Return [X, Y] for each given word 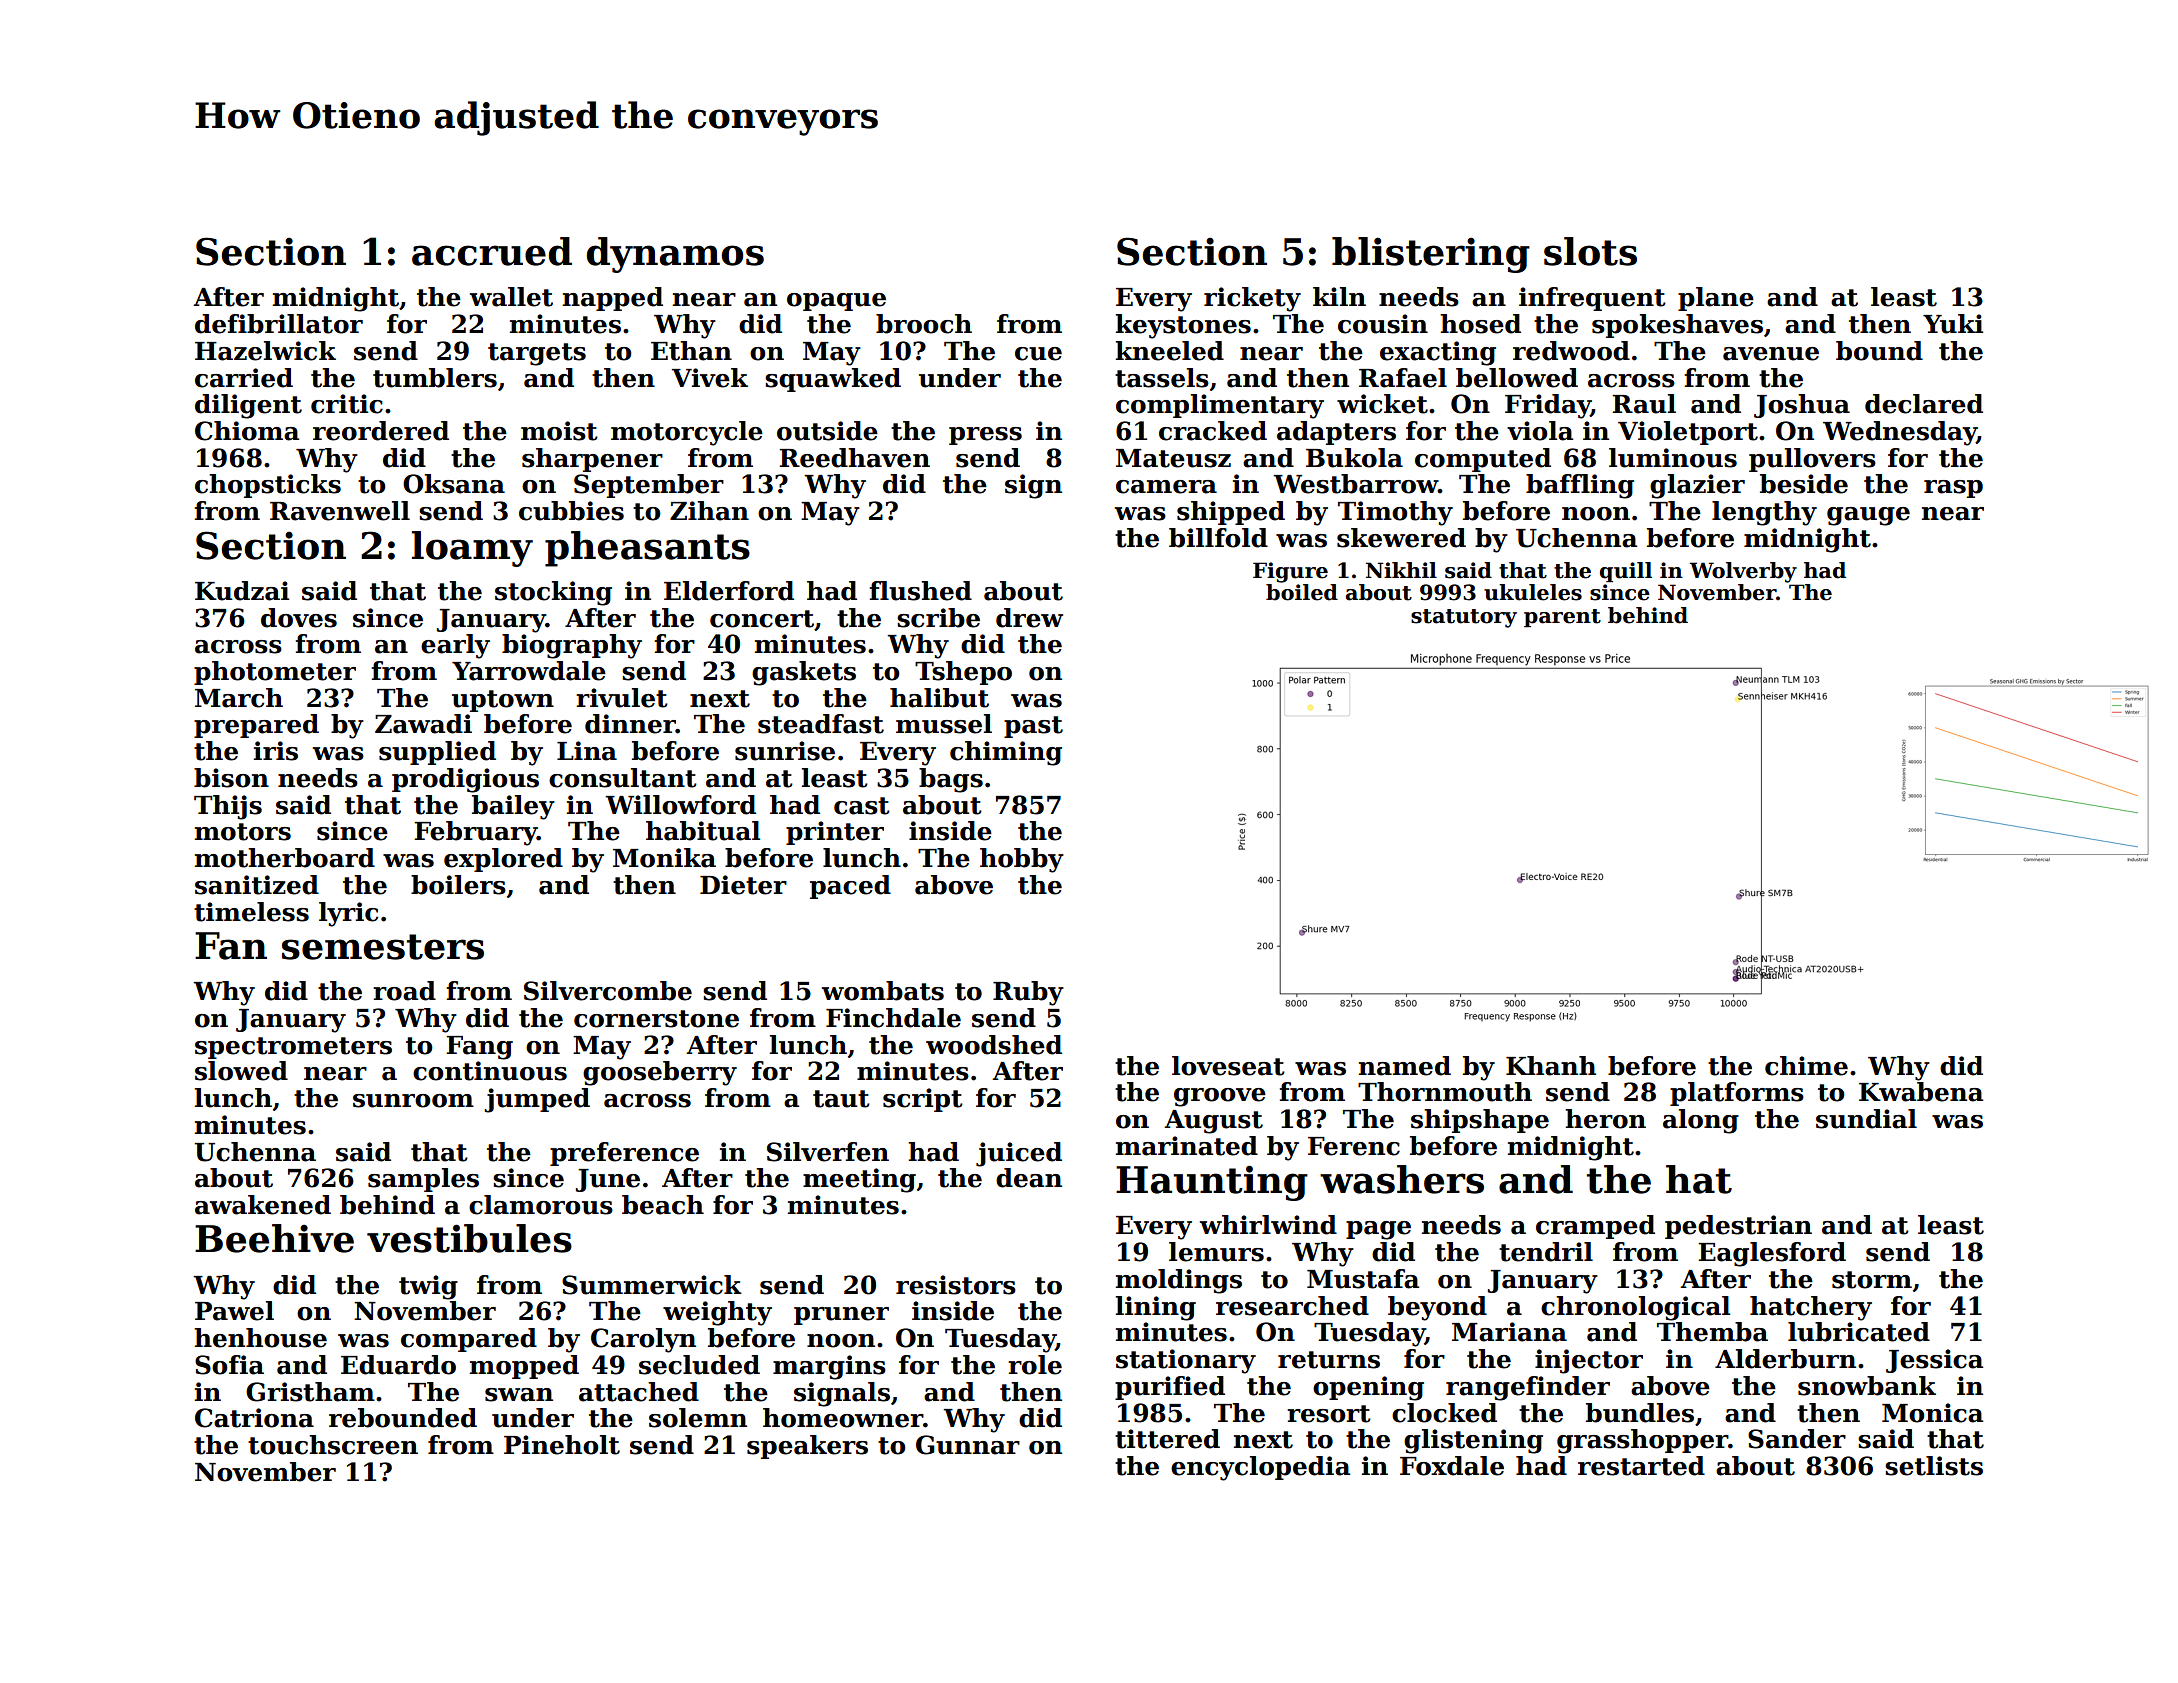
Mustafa [1363, 1279]
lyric [348, 914]
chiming [1006, 753]
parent [1562, 618]
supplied [437, 753]
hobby [1022, 860]
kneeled [1170, 351]
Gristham [310, 1392]
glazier [1697, 486]
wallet [511, 297]
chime [1806, 1066]
